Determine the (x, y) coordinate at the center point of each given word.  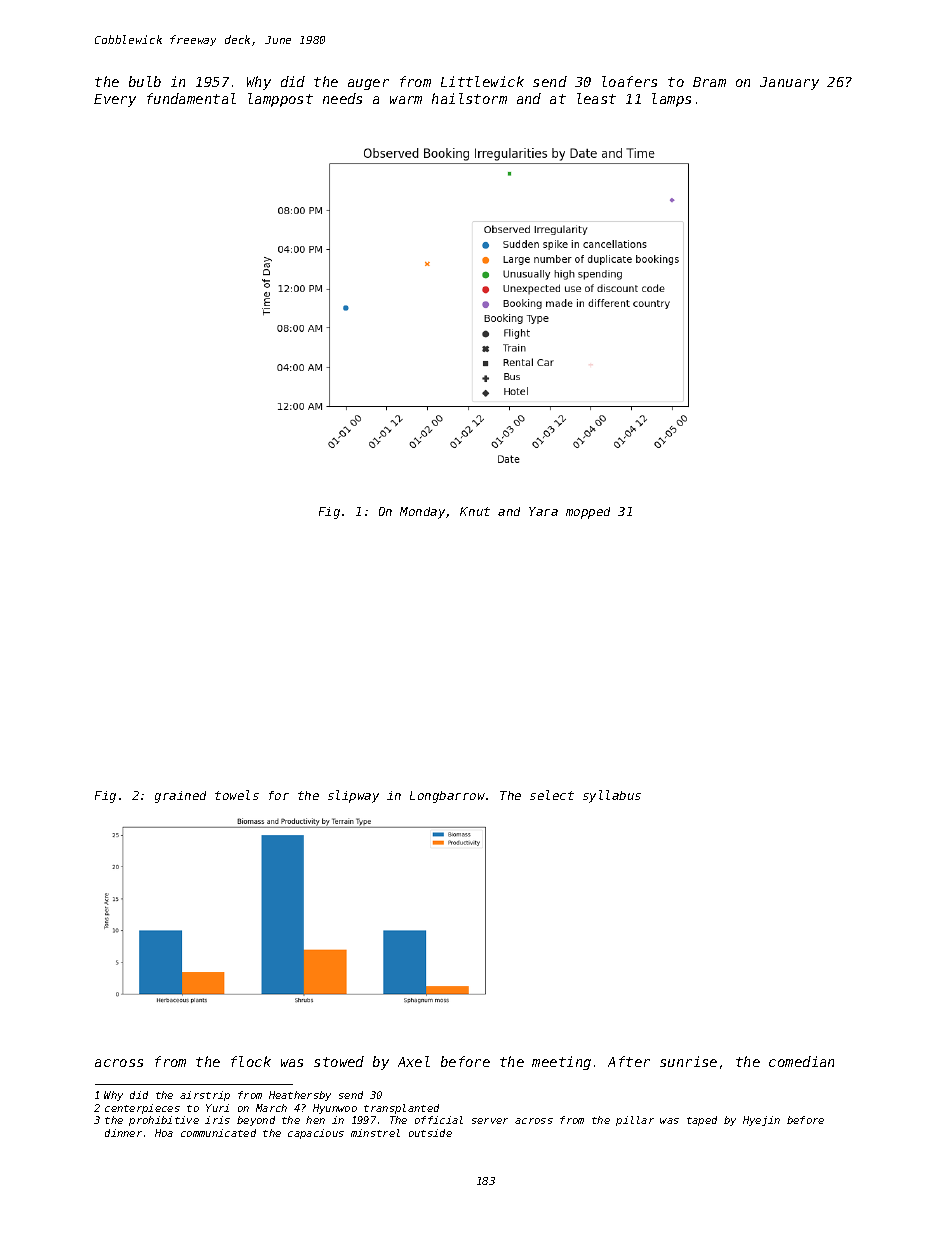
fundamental (191, 98)
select (552, 795)
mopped (588, 513)
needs (342, 98)
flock (251, 1061)
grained (180, 797)
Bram (709, 82)
